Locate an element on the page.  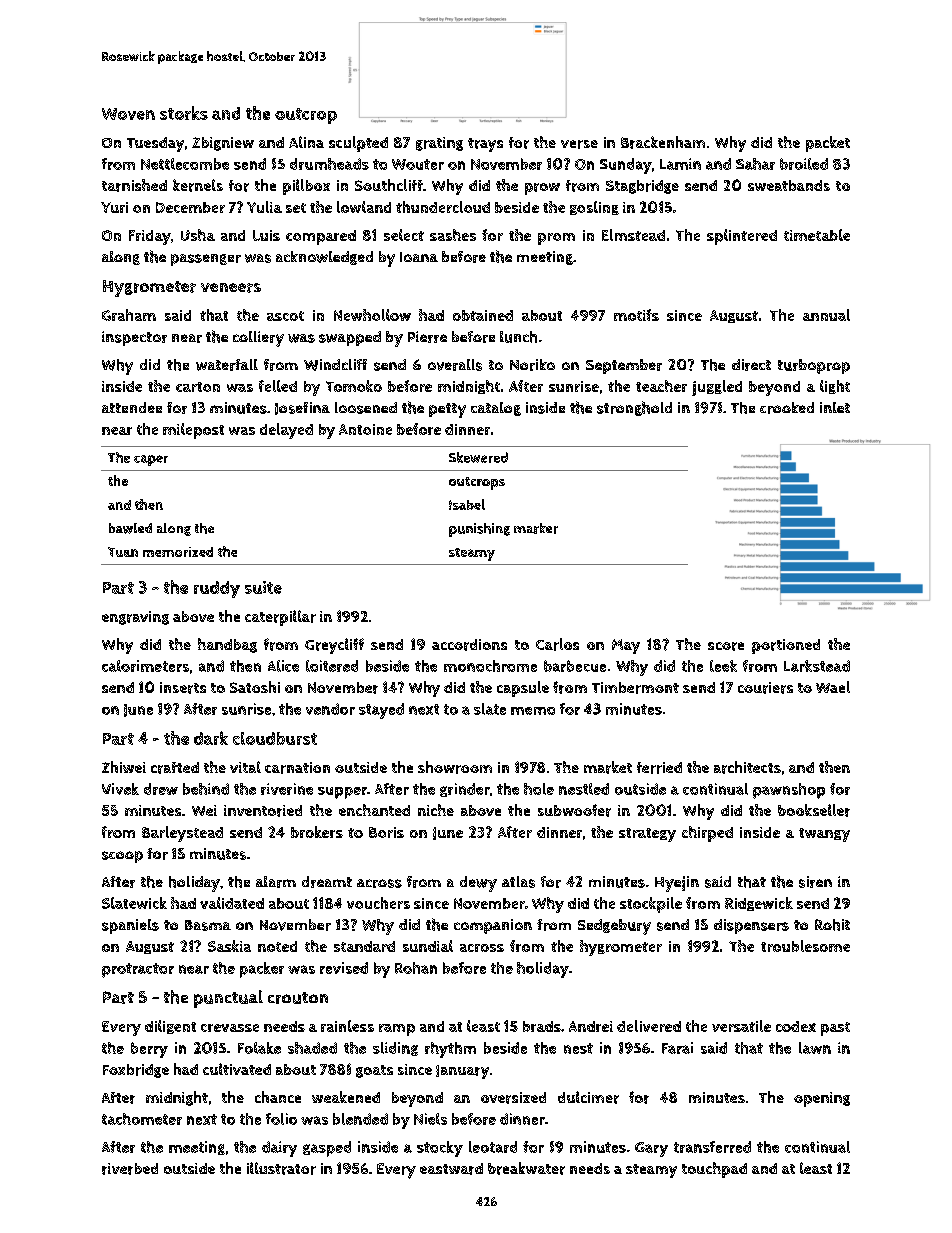
trays is located at coordinates (485, 145).
